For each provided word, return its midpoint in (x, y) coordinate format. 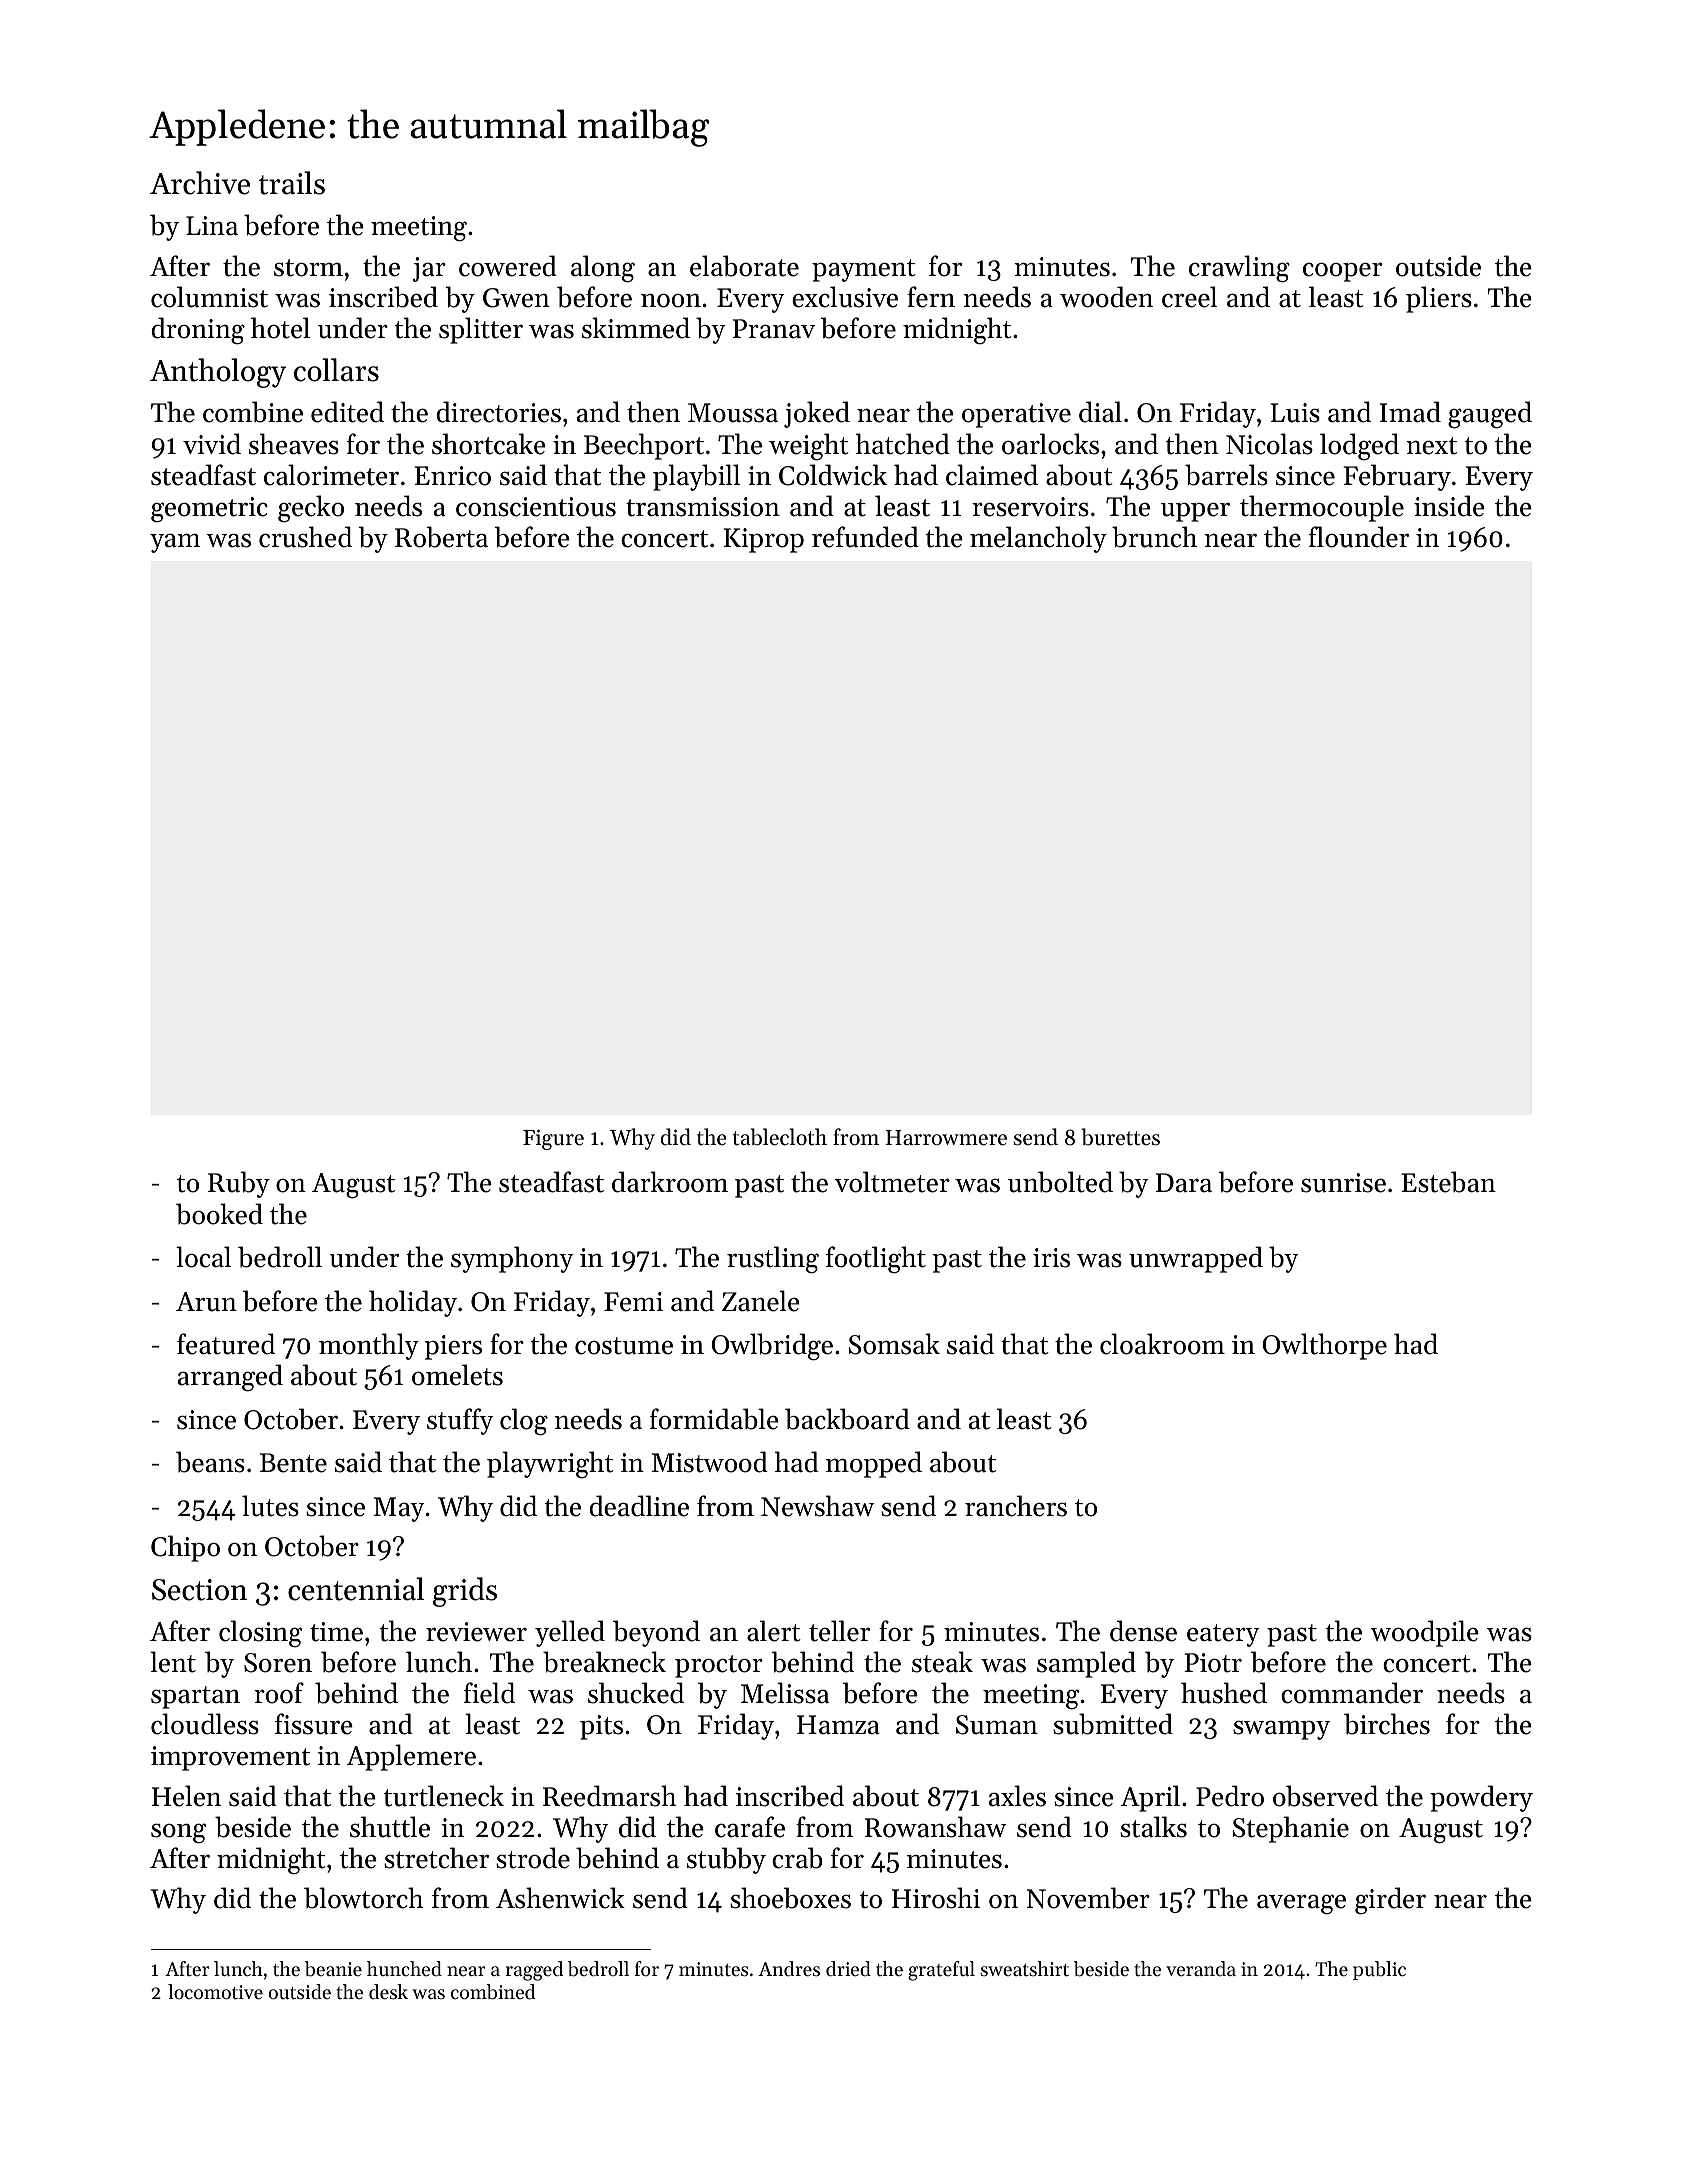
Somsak (894, 1344)
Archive (200, 183)
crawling (1239, 269)
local (203, 1257)
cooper (1342, 272)
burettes (1121, 1137)
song (178, 1833)
